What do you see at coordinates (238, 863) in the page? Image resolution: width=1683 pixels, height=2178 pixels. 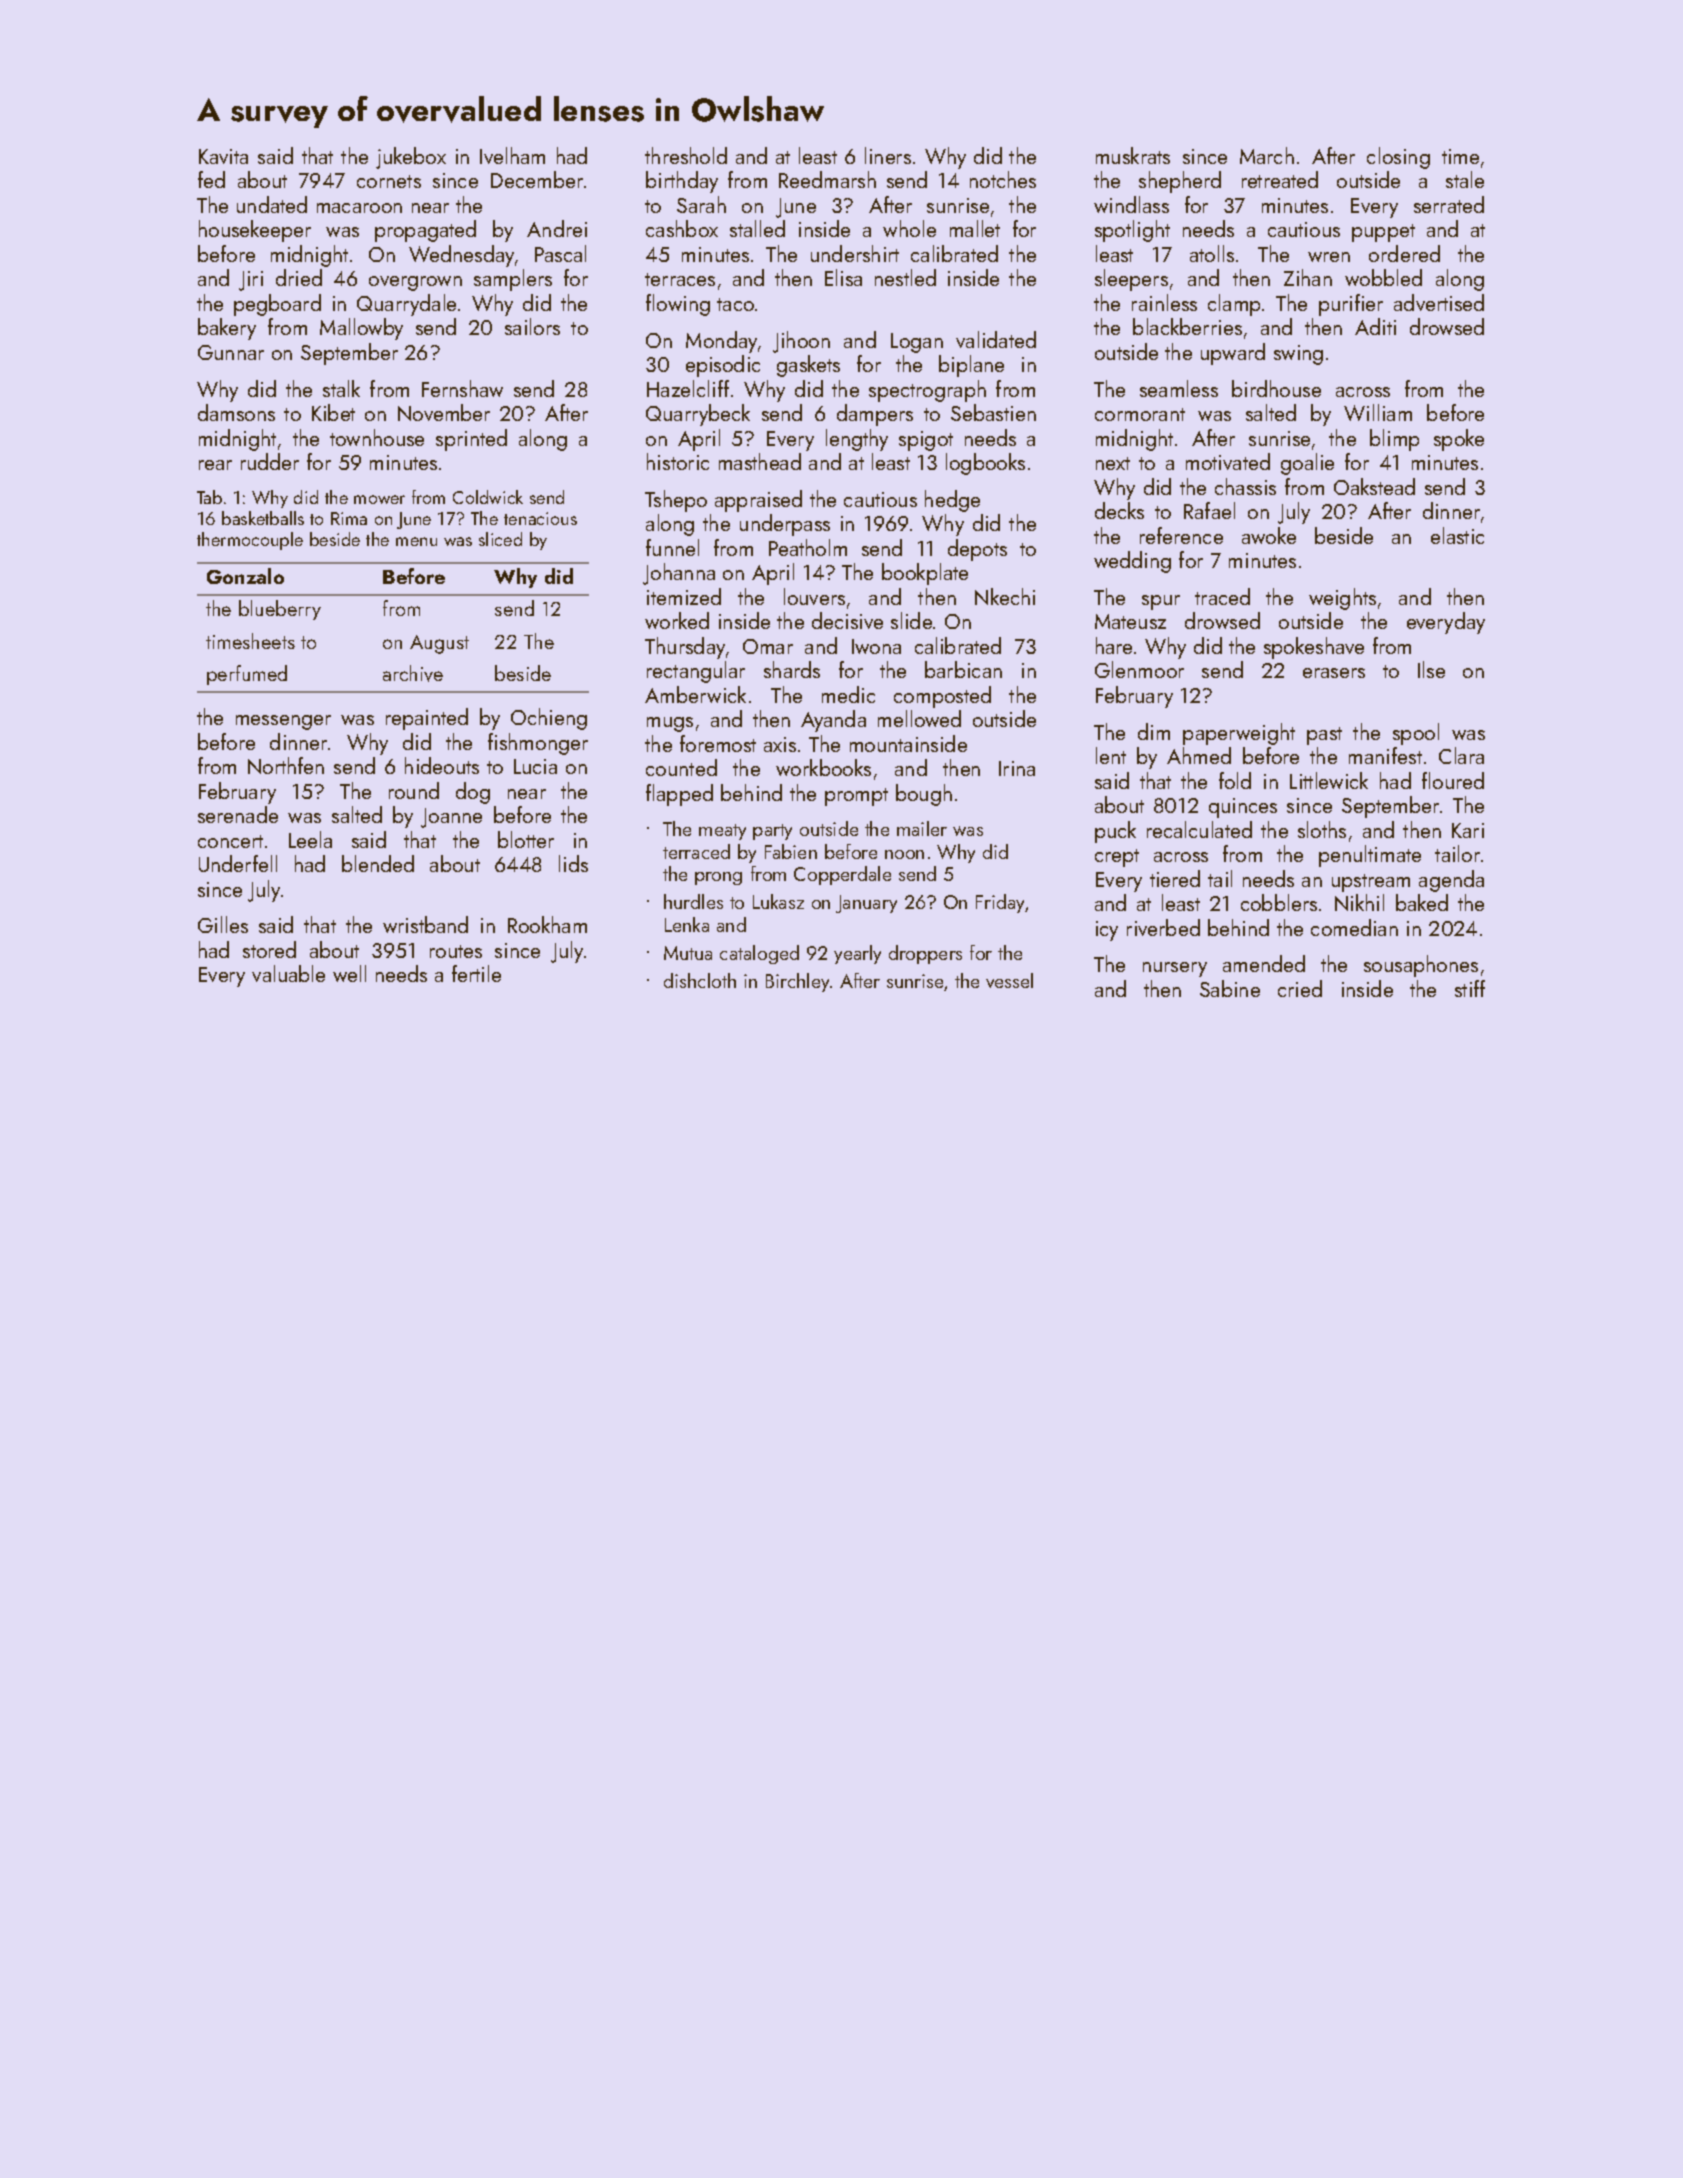 I see `Underfell` at bounding box center [238, 863].
